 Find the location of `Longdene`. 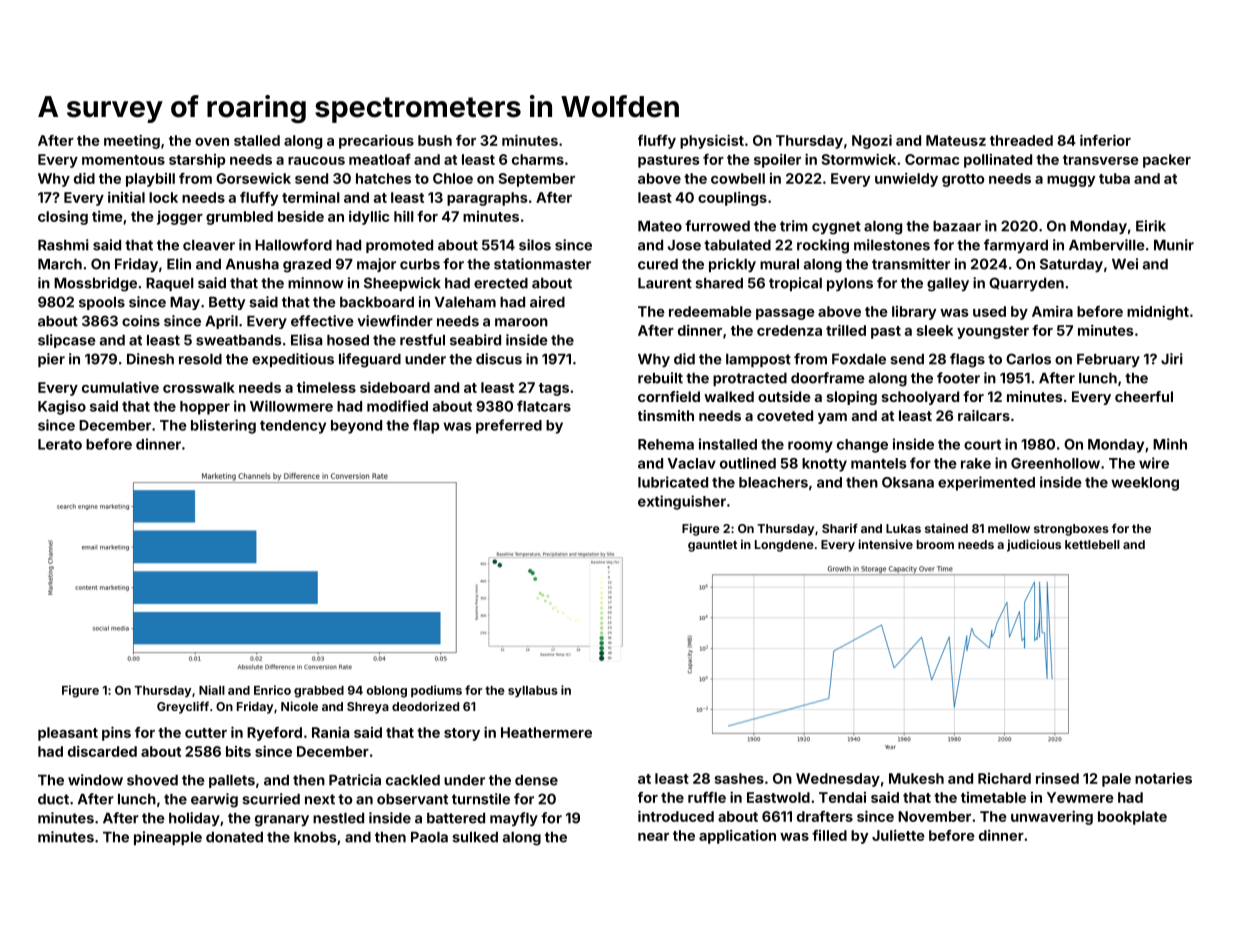

Longdene is located at coordinates (784, 546).
